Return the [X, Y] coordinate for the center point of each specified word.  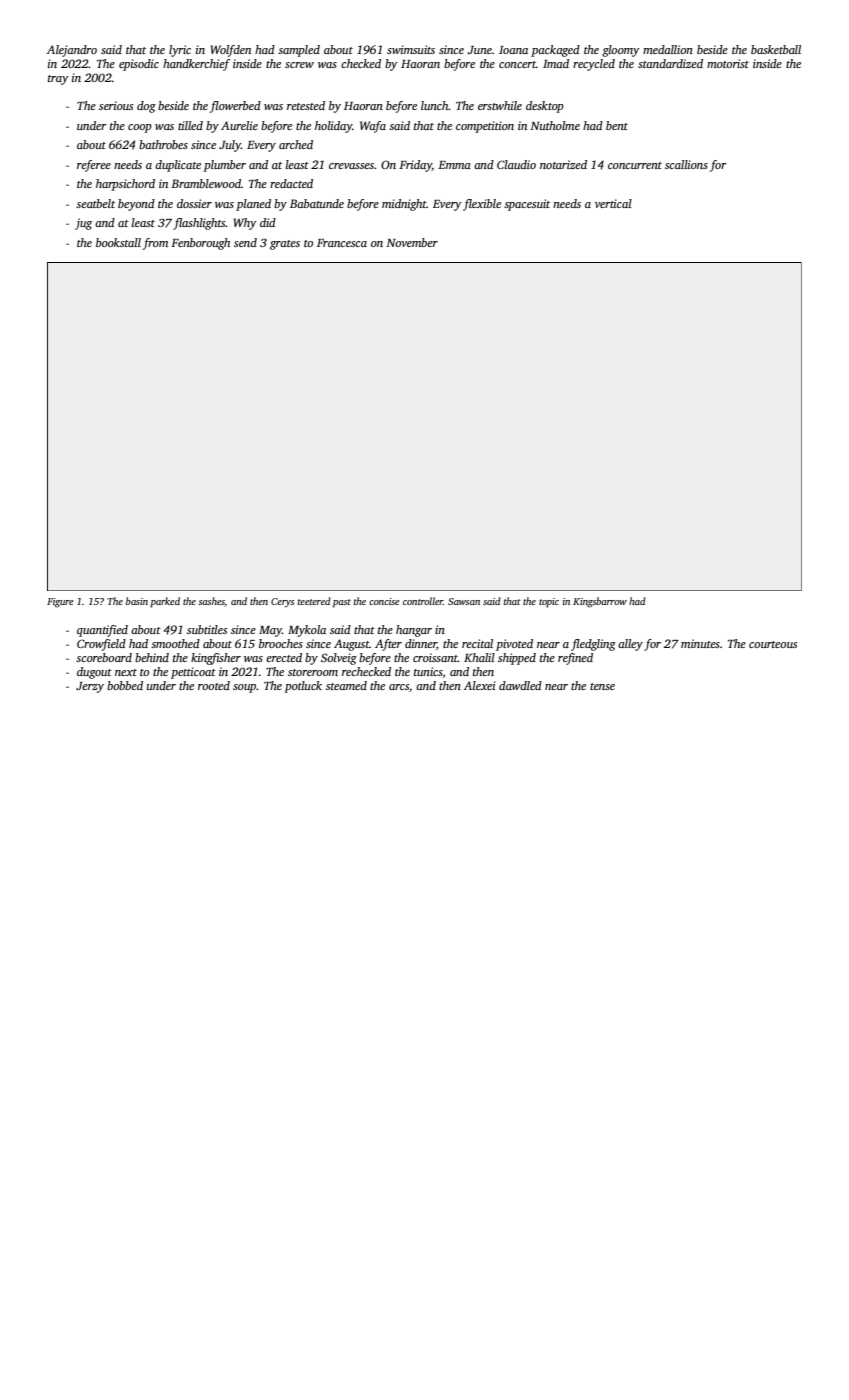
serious [116, 105]
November [412, 242]
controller [423, 601]
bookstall [118, 242]
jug [83, 224]
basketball [776, 49]
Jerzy [90, 687]
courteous [773, 644]
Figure [60, 603]
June [479, 50]
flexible [482, 205]
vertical [613, 203]
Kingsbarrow [600, 602]
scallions [686, 164]
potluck [303, 687]
